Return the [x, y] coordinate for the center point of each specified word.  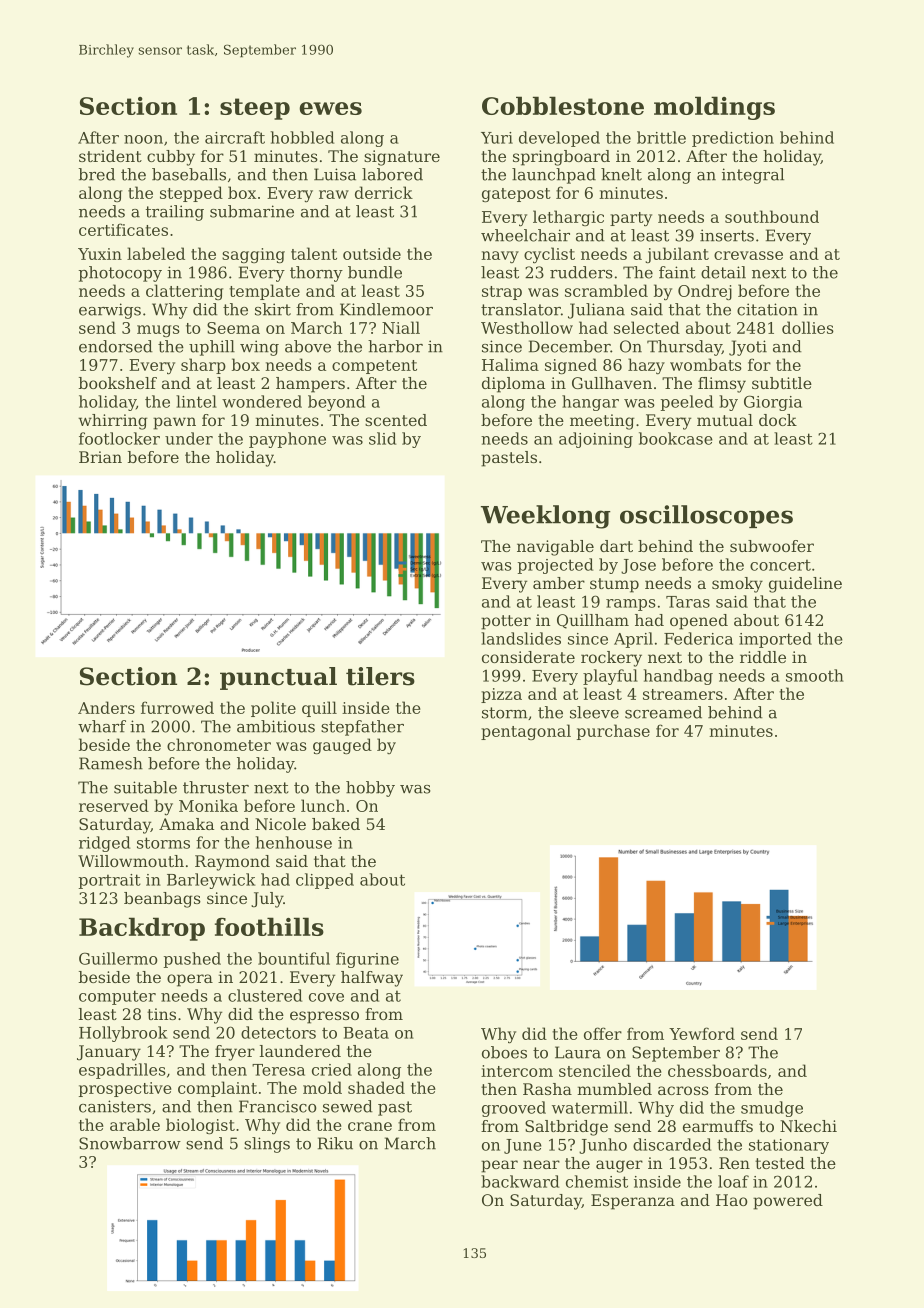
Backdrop [142, 929]
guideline [805, 585]
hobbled [302, 137]
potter [506, 622]
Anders [106, 707]
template [264, 292]
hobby [370, 789]
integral [753, 176]
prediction [733, 139]
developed [559, 139]
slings [267, 1145]
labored [392, 174]
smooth [815, 675]
